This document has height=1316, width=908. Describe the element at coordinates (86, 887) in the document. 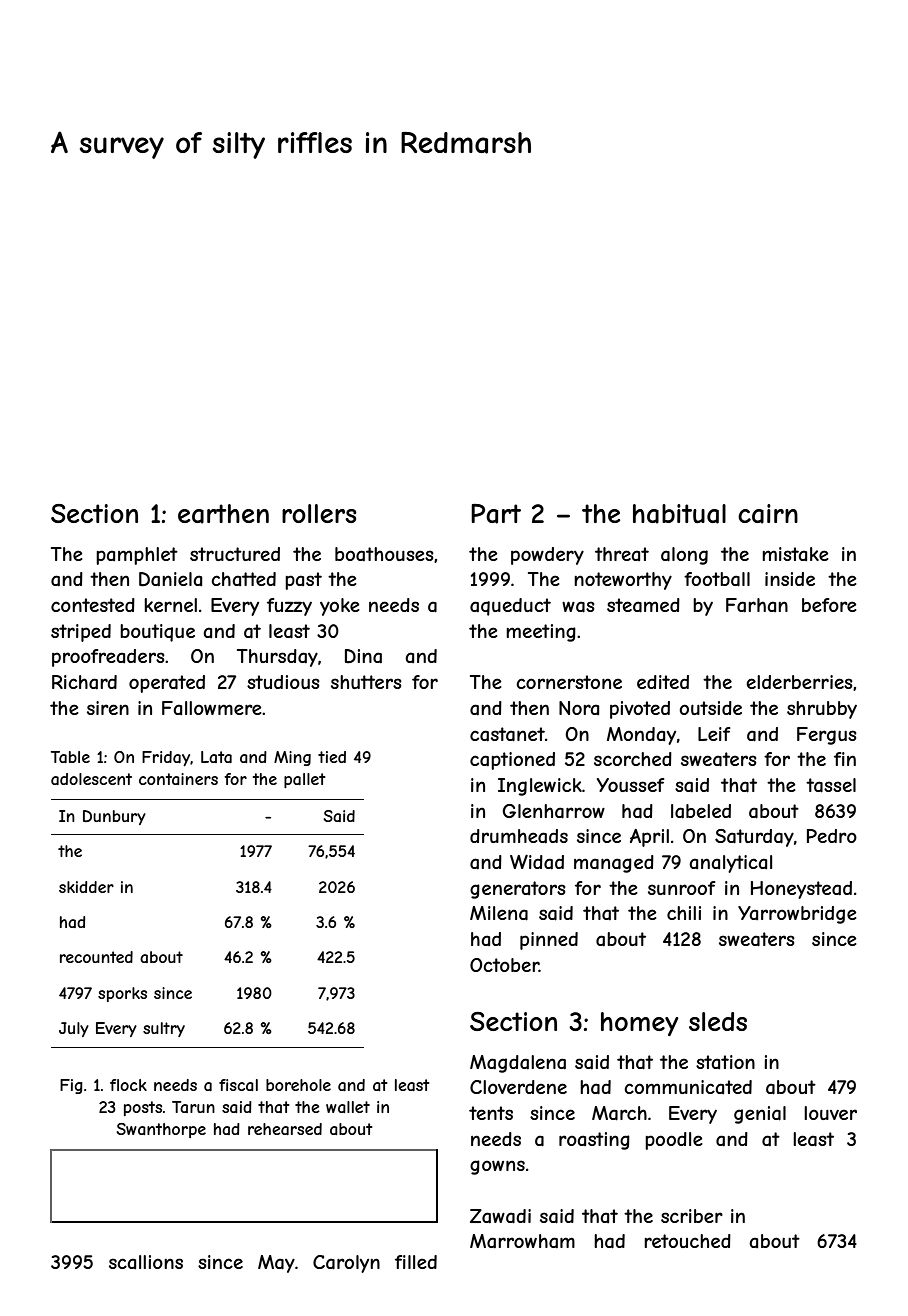

I see `skidder` at that location.
